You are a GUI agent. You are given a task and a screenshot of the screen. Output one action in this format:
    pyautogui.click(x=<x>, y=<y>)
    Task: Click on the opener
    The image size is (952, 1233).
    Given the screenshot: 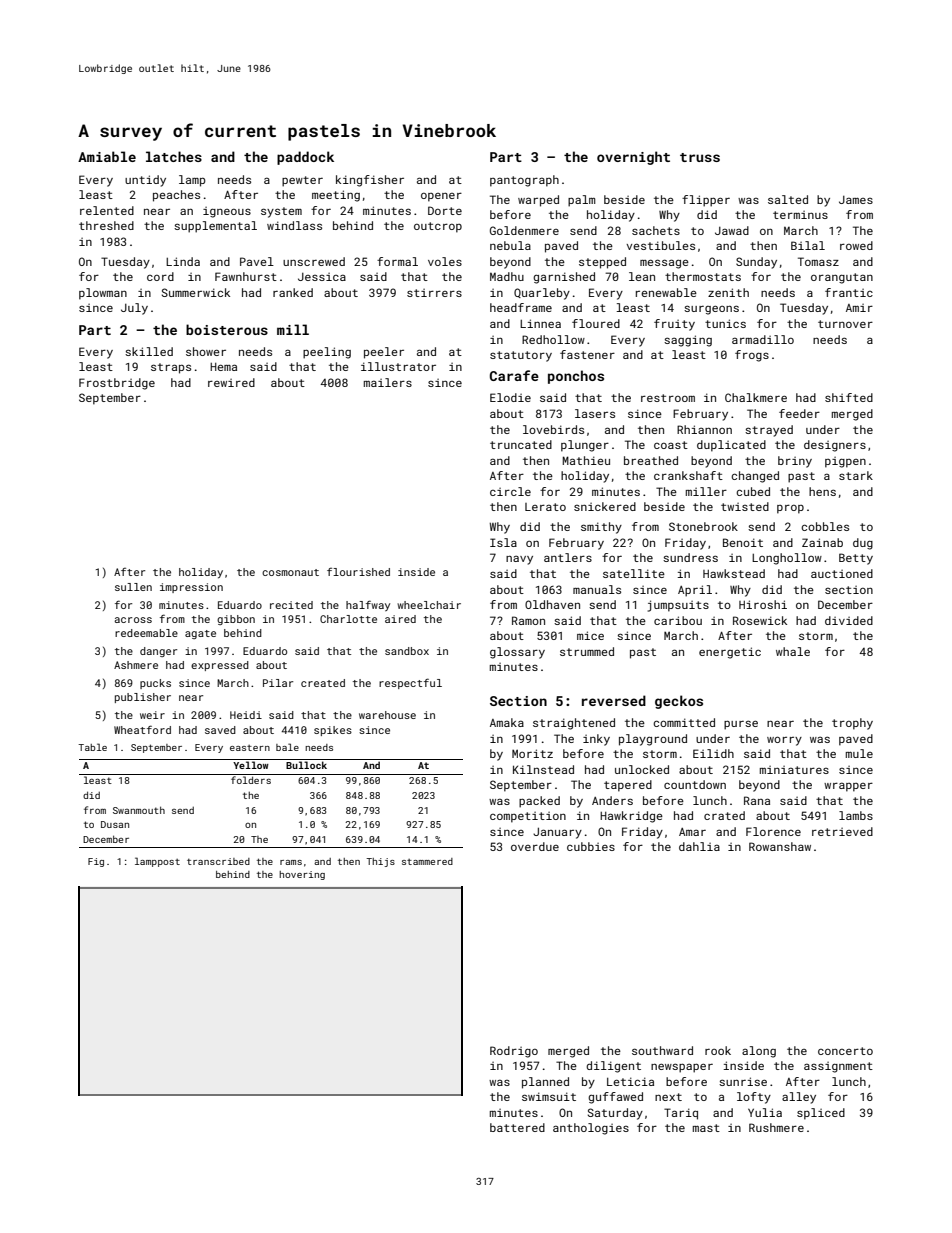 What is the action you would take?
    pyautogui.click(x=441, y=197)
